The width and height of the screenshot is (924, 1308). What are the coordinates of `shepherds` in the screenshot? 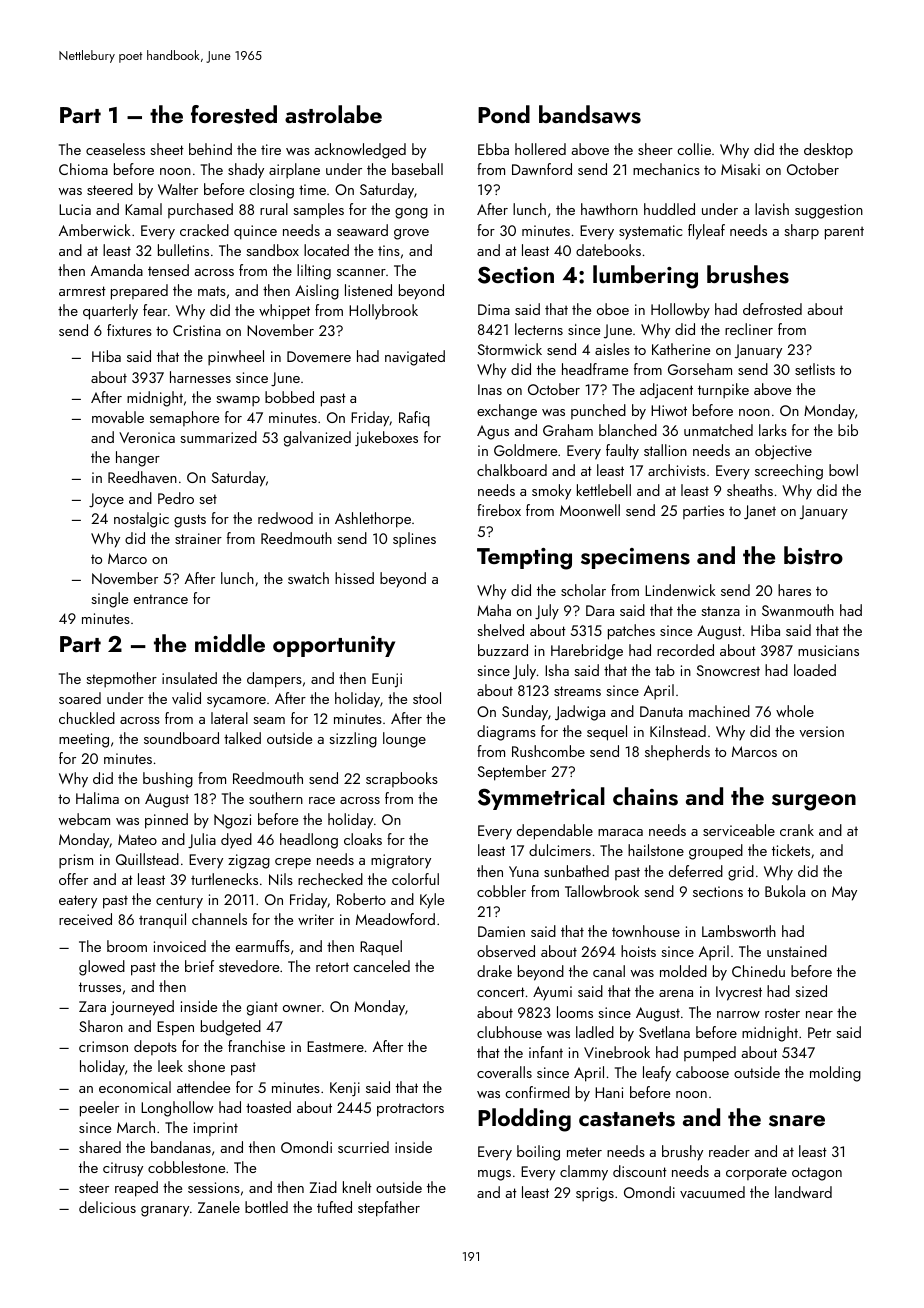 It's located at (677, 753).
